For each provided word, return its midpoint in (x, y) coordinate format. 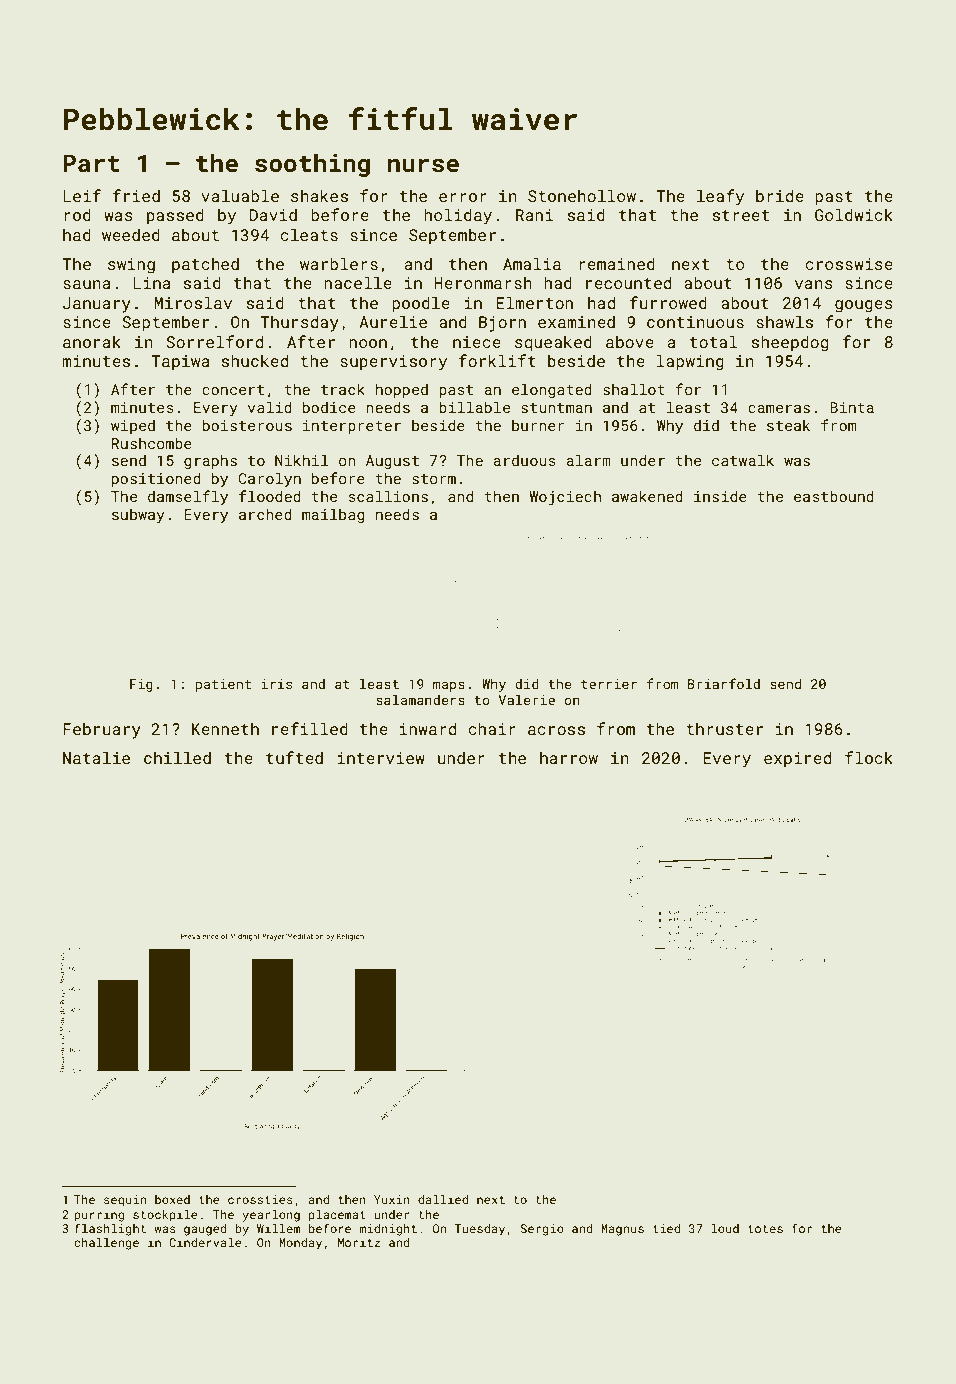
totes (765, 1229)
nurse (423, 166)
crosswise (849, 264)
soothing (312, 165)
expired (797, 759)
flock (869, 757)
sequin (125, 1201)
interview (381, 758)
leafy (720, 197)
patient (223, 685)
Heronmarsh (483, 282)
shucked (255, 360)
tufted (294, 757)
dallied (443, 1199)
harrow (569, 757)
